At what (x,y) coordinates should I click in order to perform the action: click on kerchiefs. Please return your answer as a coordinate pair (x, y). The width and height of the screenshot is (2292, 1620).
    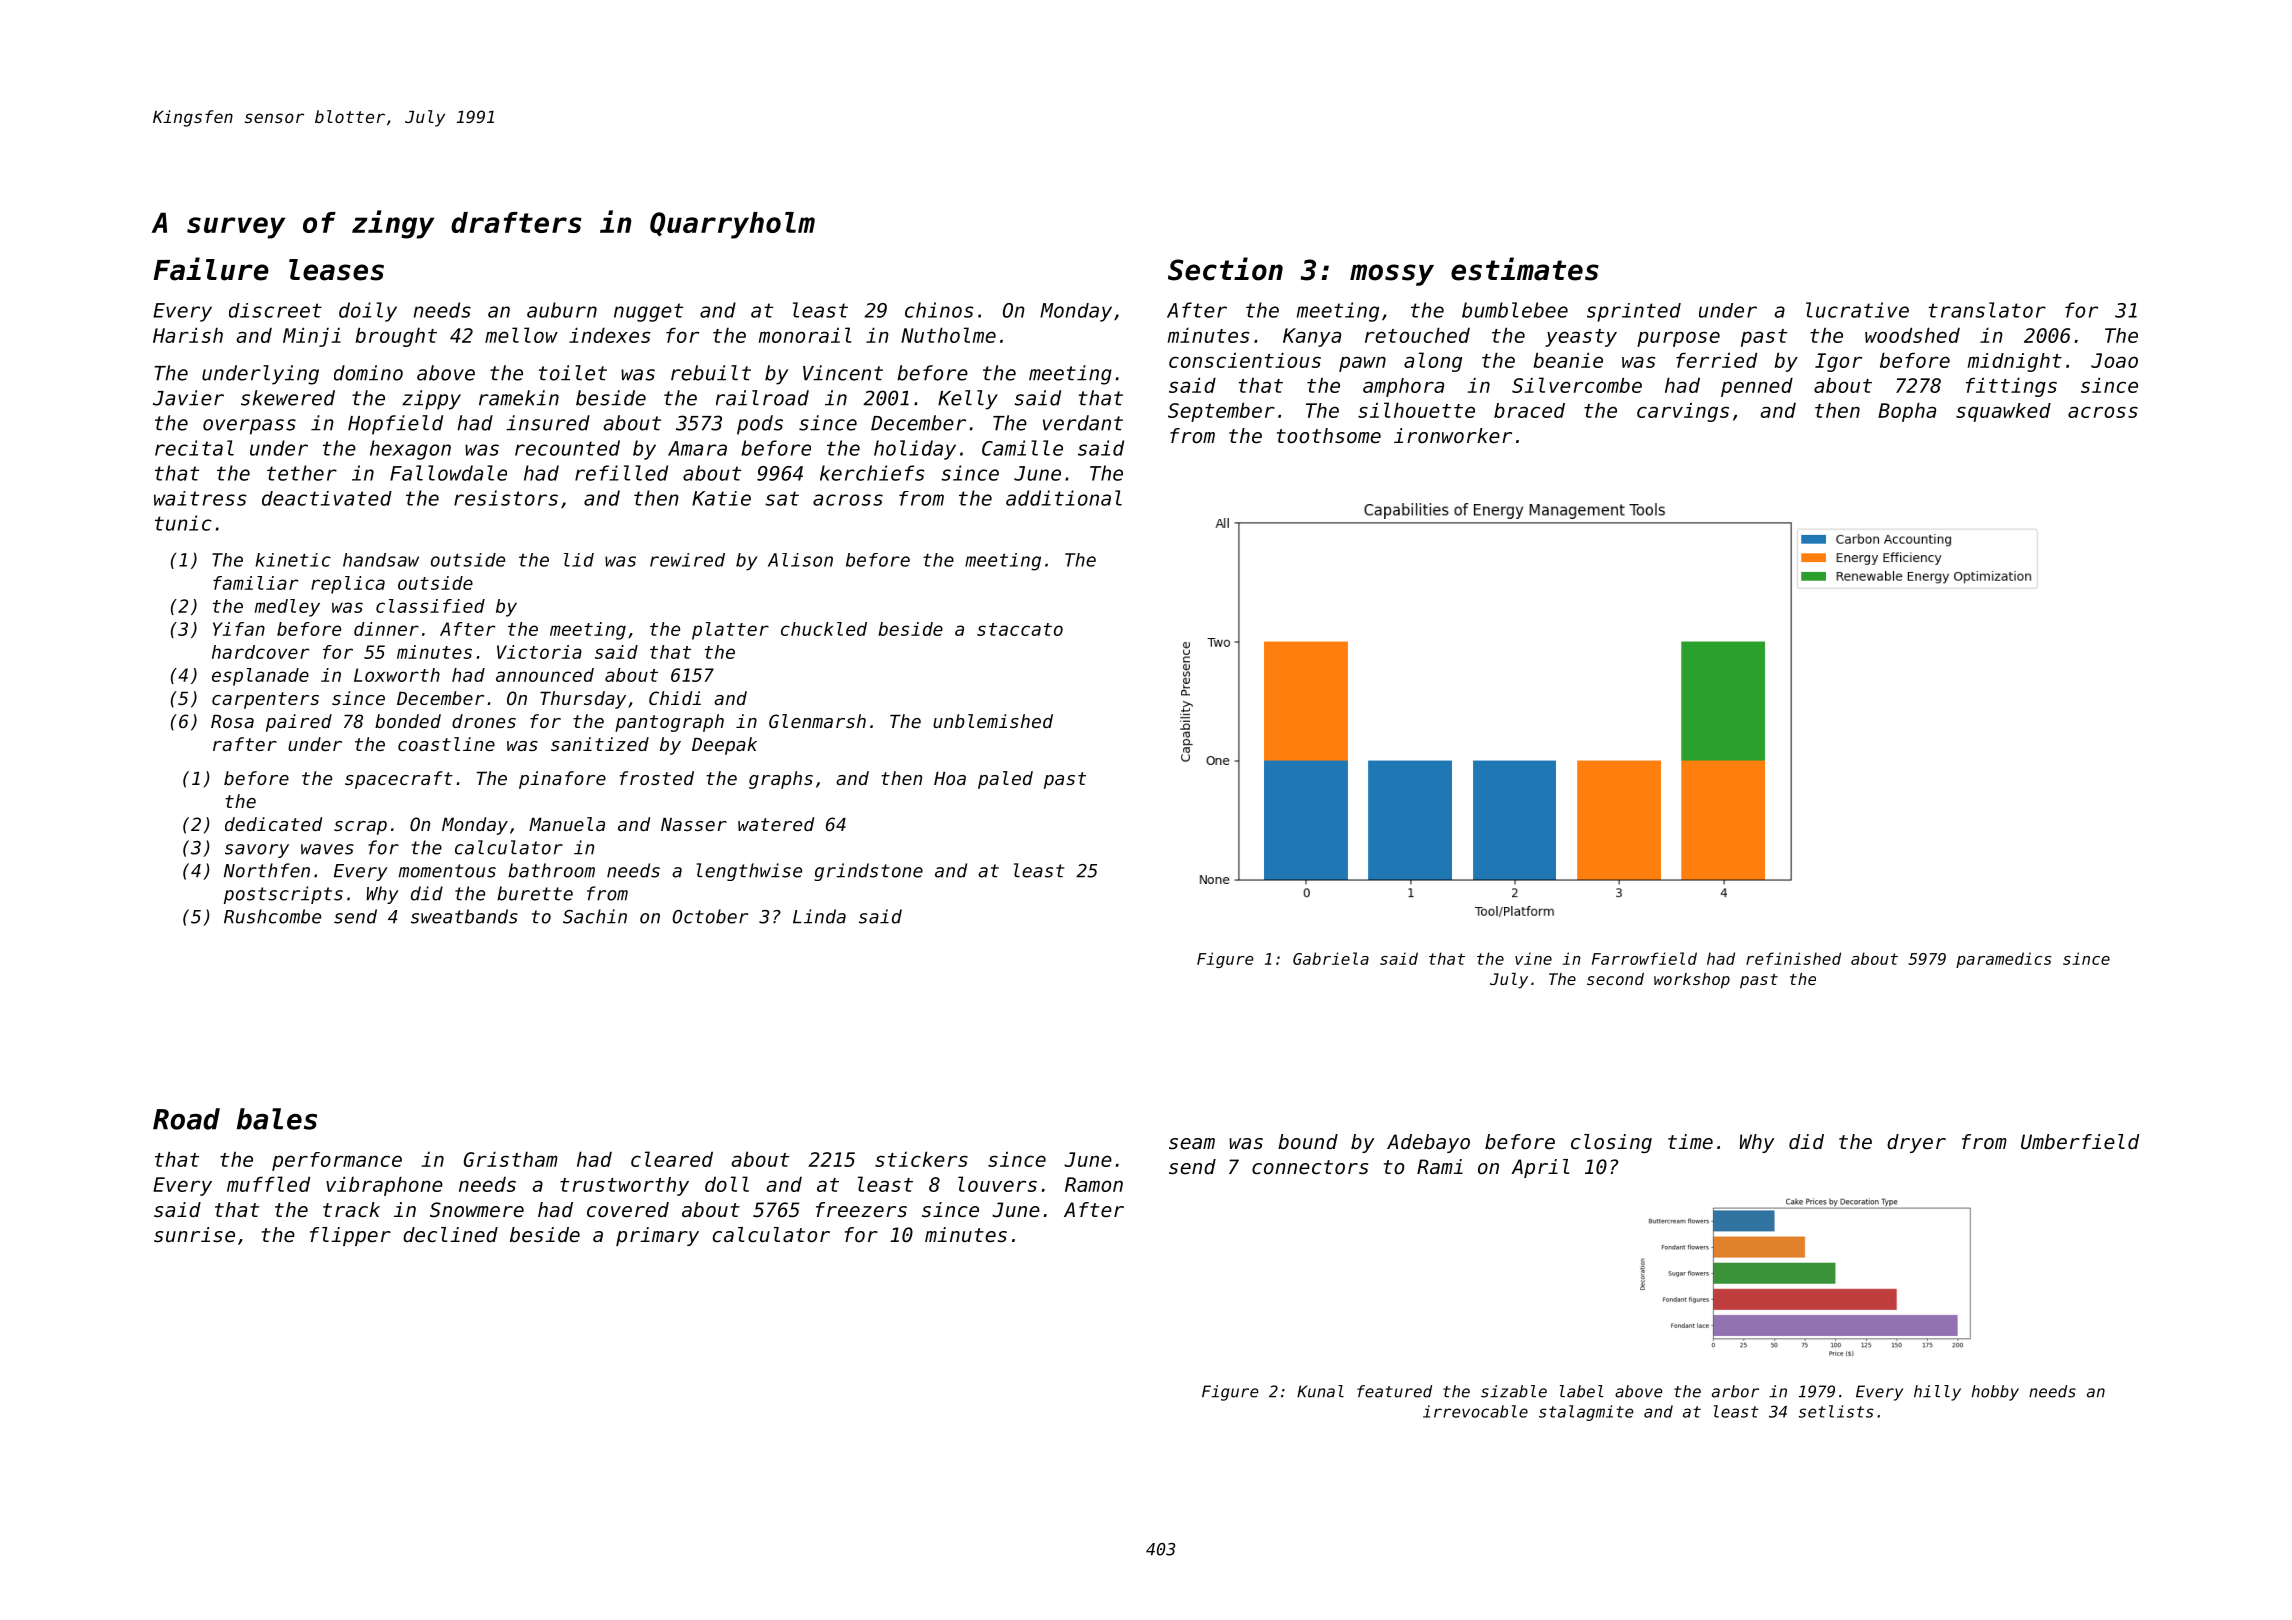
    Looking at the image, I should click on (872, 473).
